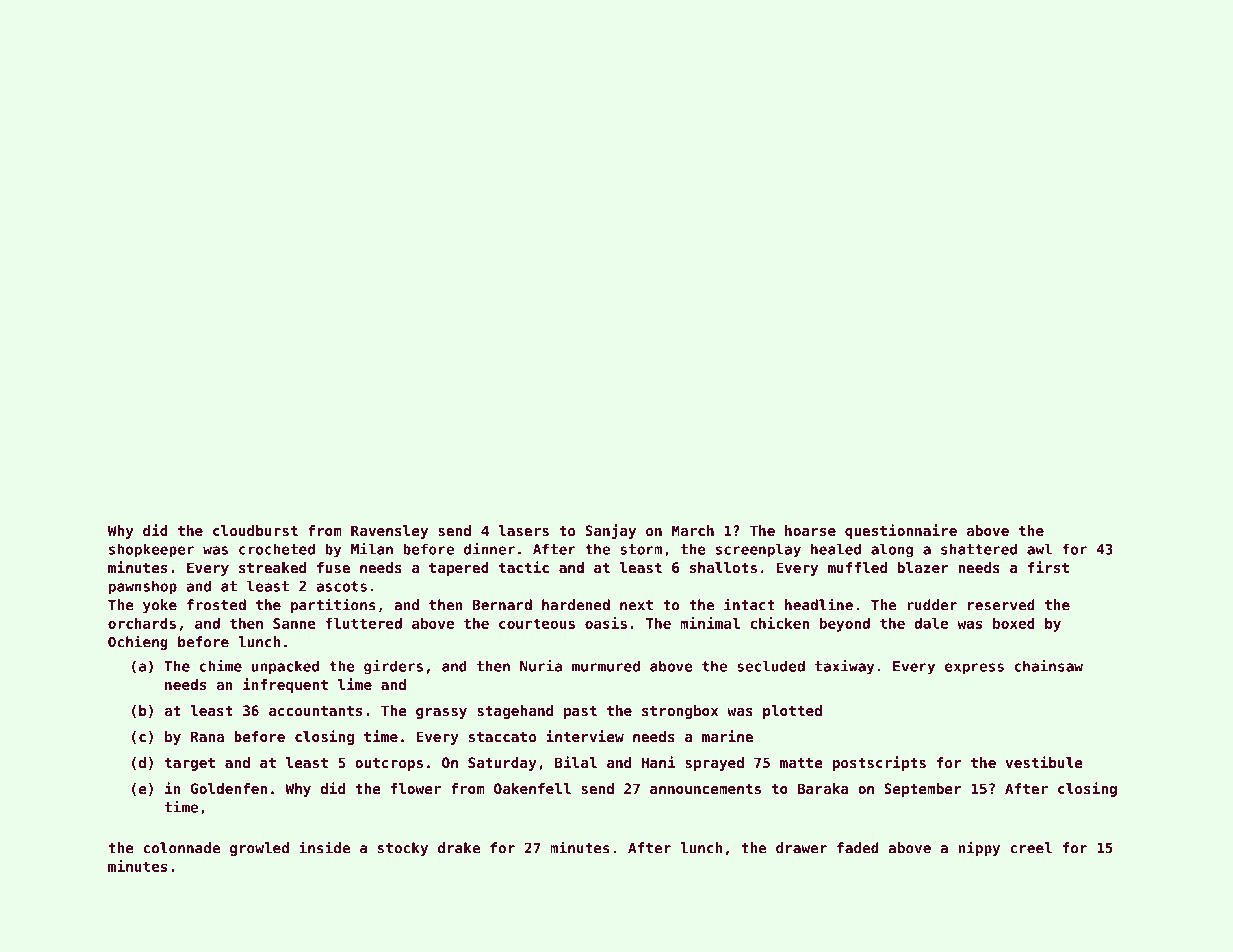  Describe the element at coordinates (779, 623) in the screenshot. I see `chicken` at that location.
